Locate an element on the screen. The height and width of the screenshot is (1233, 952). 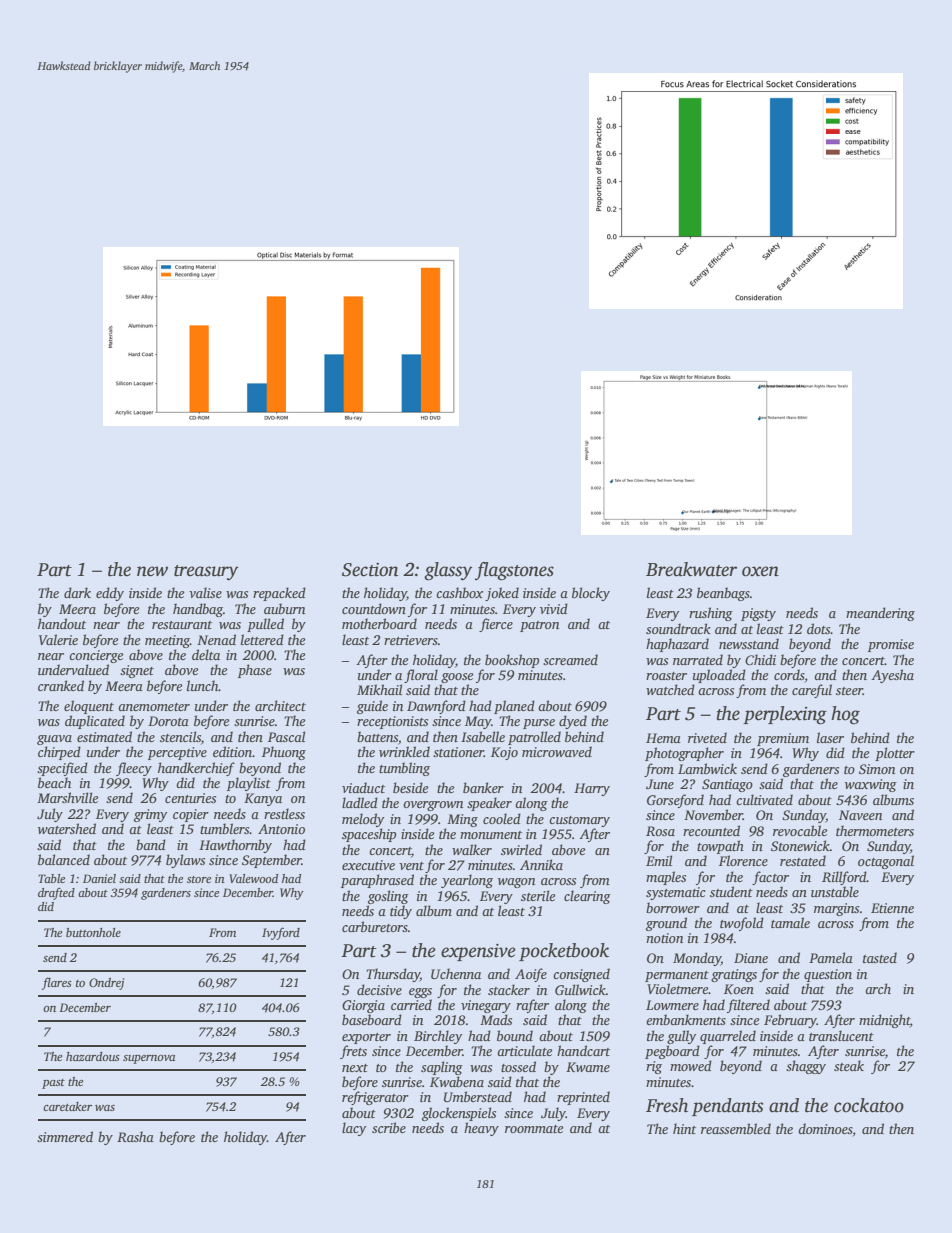
roommate is located at coordinates (534, 1129).
